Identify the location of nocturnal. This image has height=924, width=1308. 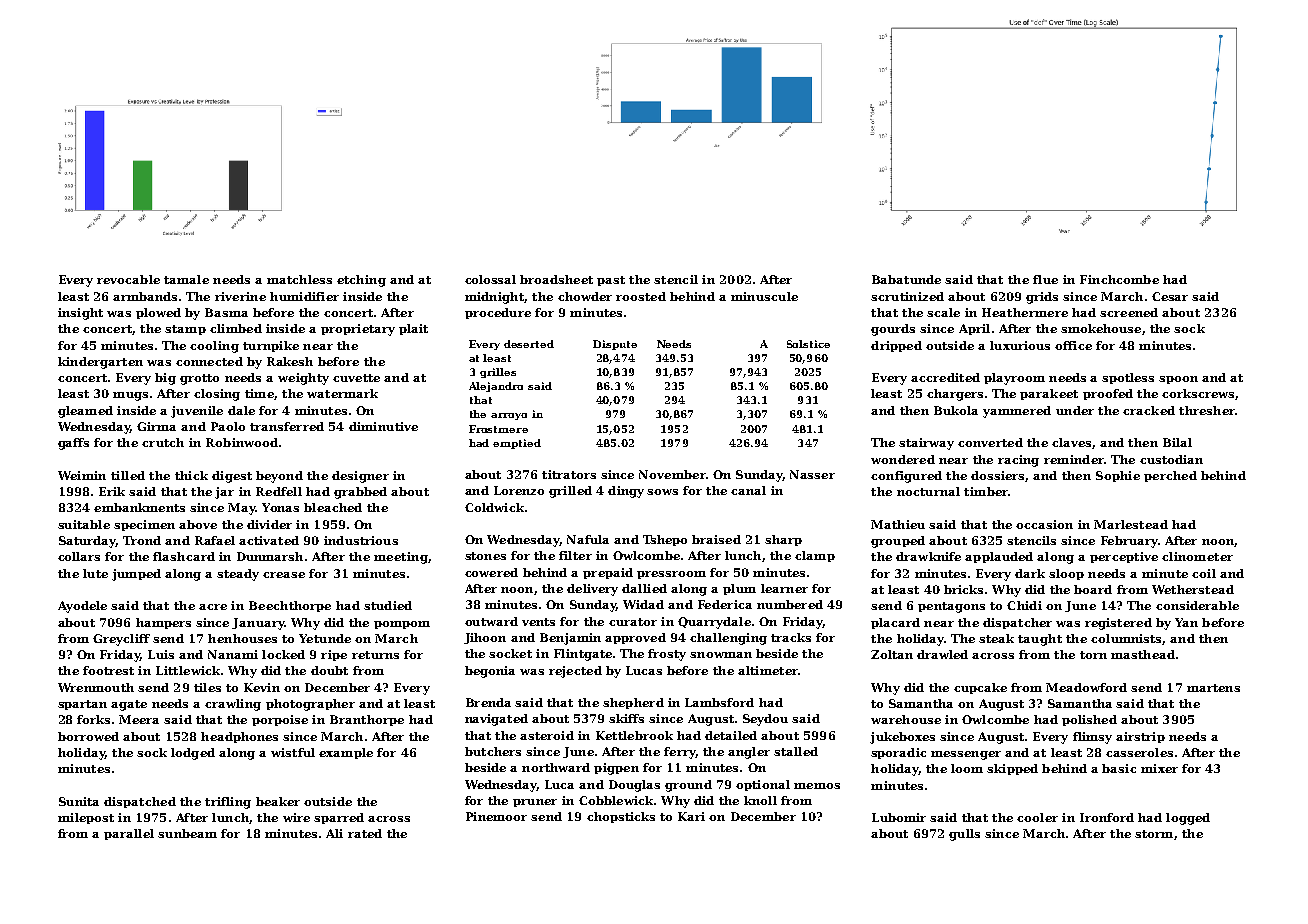
(928, 491).
